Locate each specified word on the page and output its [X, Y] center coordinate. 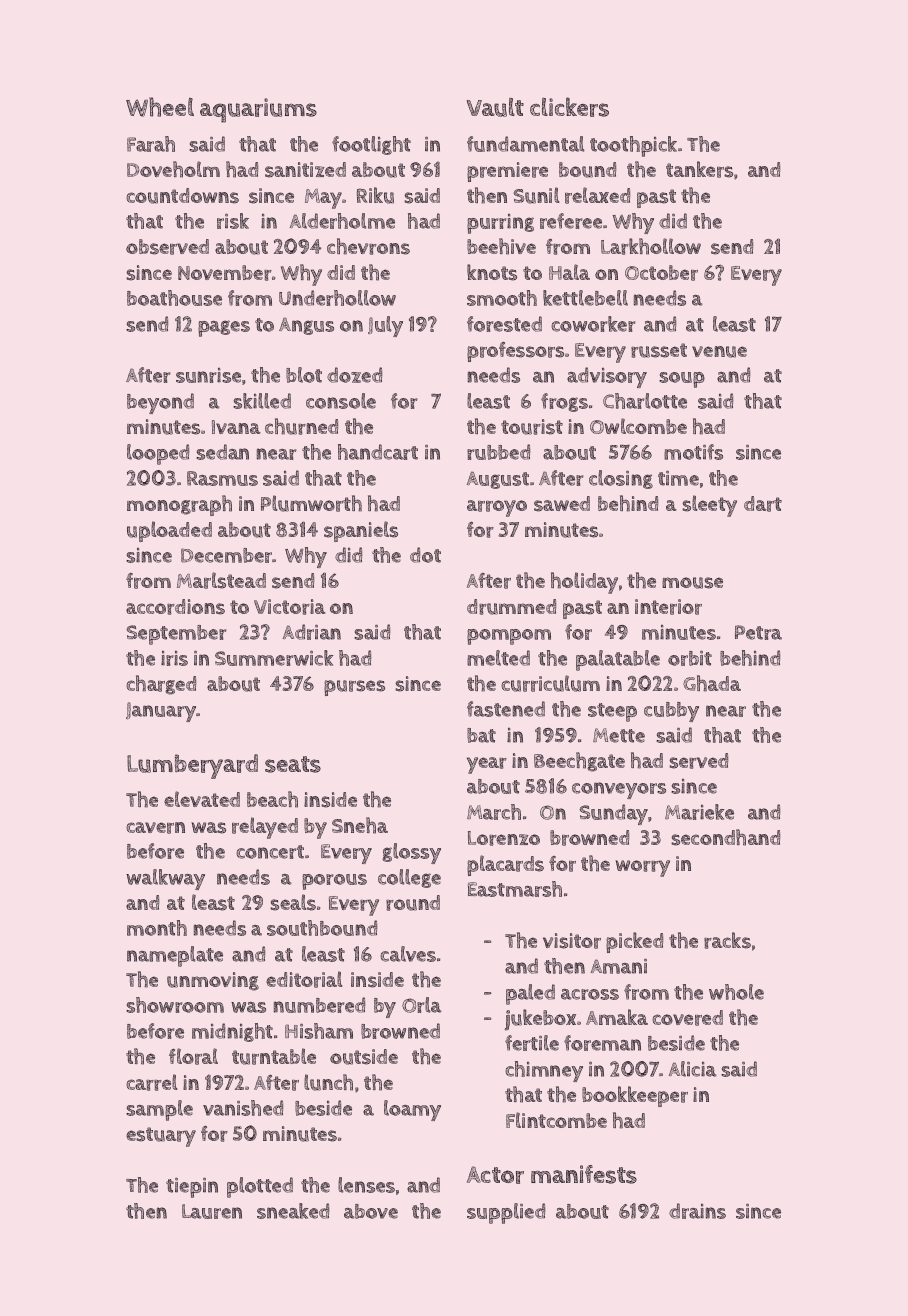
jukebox [540, 1020]
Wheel [160, 107]
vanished [243, 1108]
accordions [175, 607]
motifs [693, 452]
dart [763, 504]
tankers [699, 169]
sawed [562, 504]
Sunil [536, 195]
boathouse [174, 298]
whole [736, 992]
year [487, 765]
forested [504, 324]
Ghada [712, 683]
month [157, 928]
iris [174, 658]
